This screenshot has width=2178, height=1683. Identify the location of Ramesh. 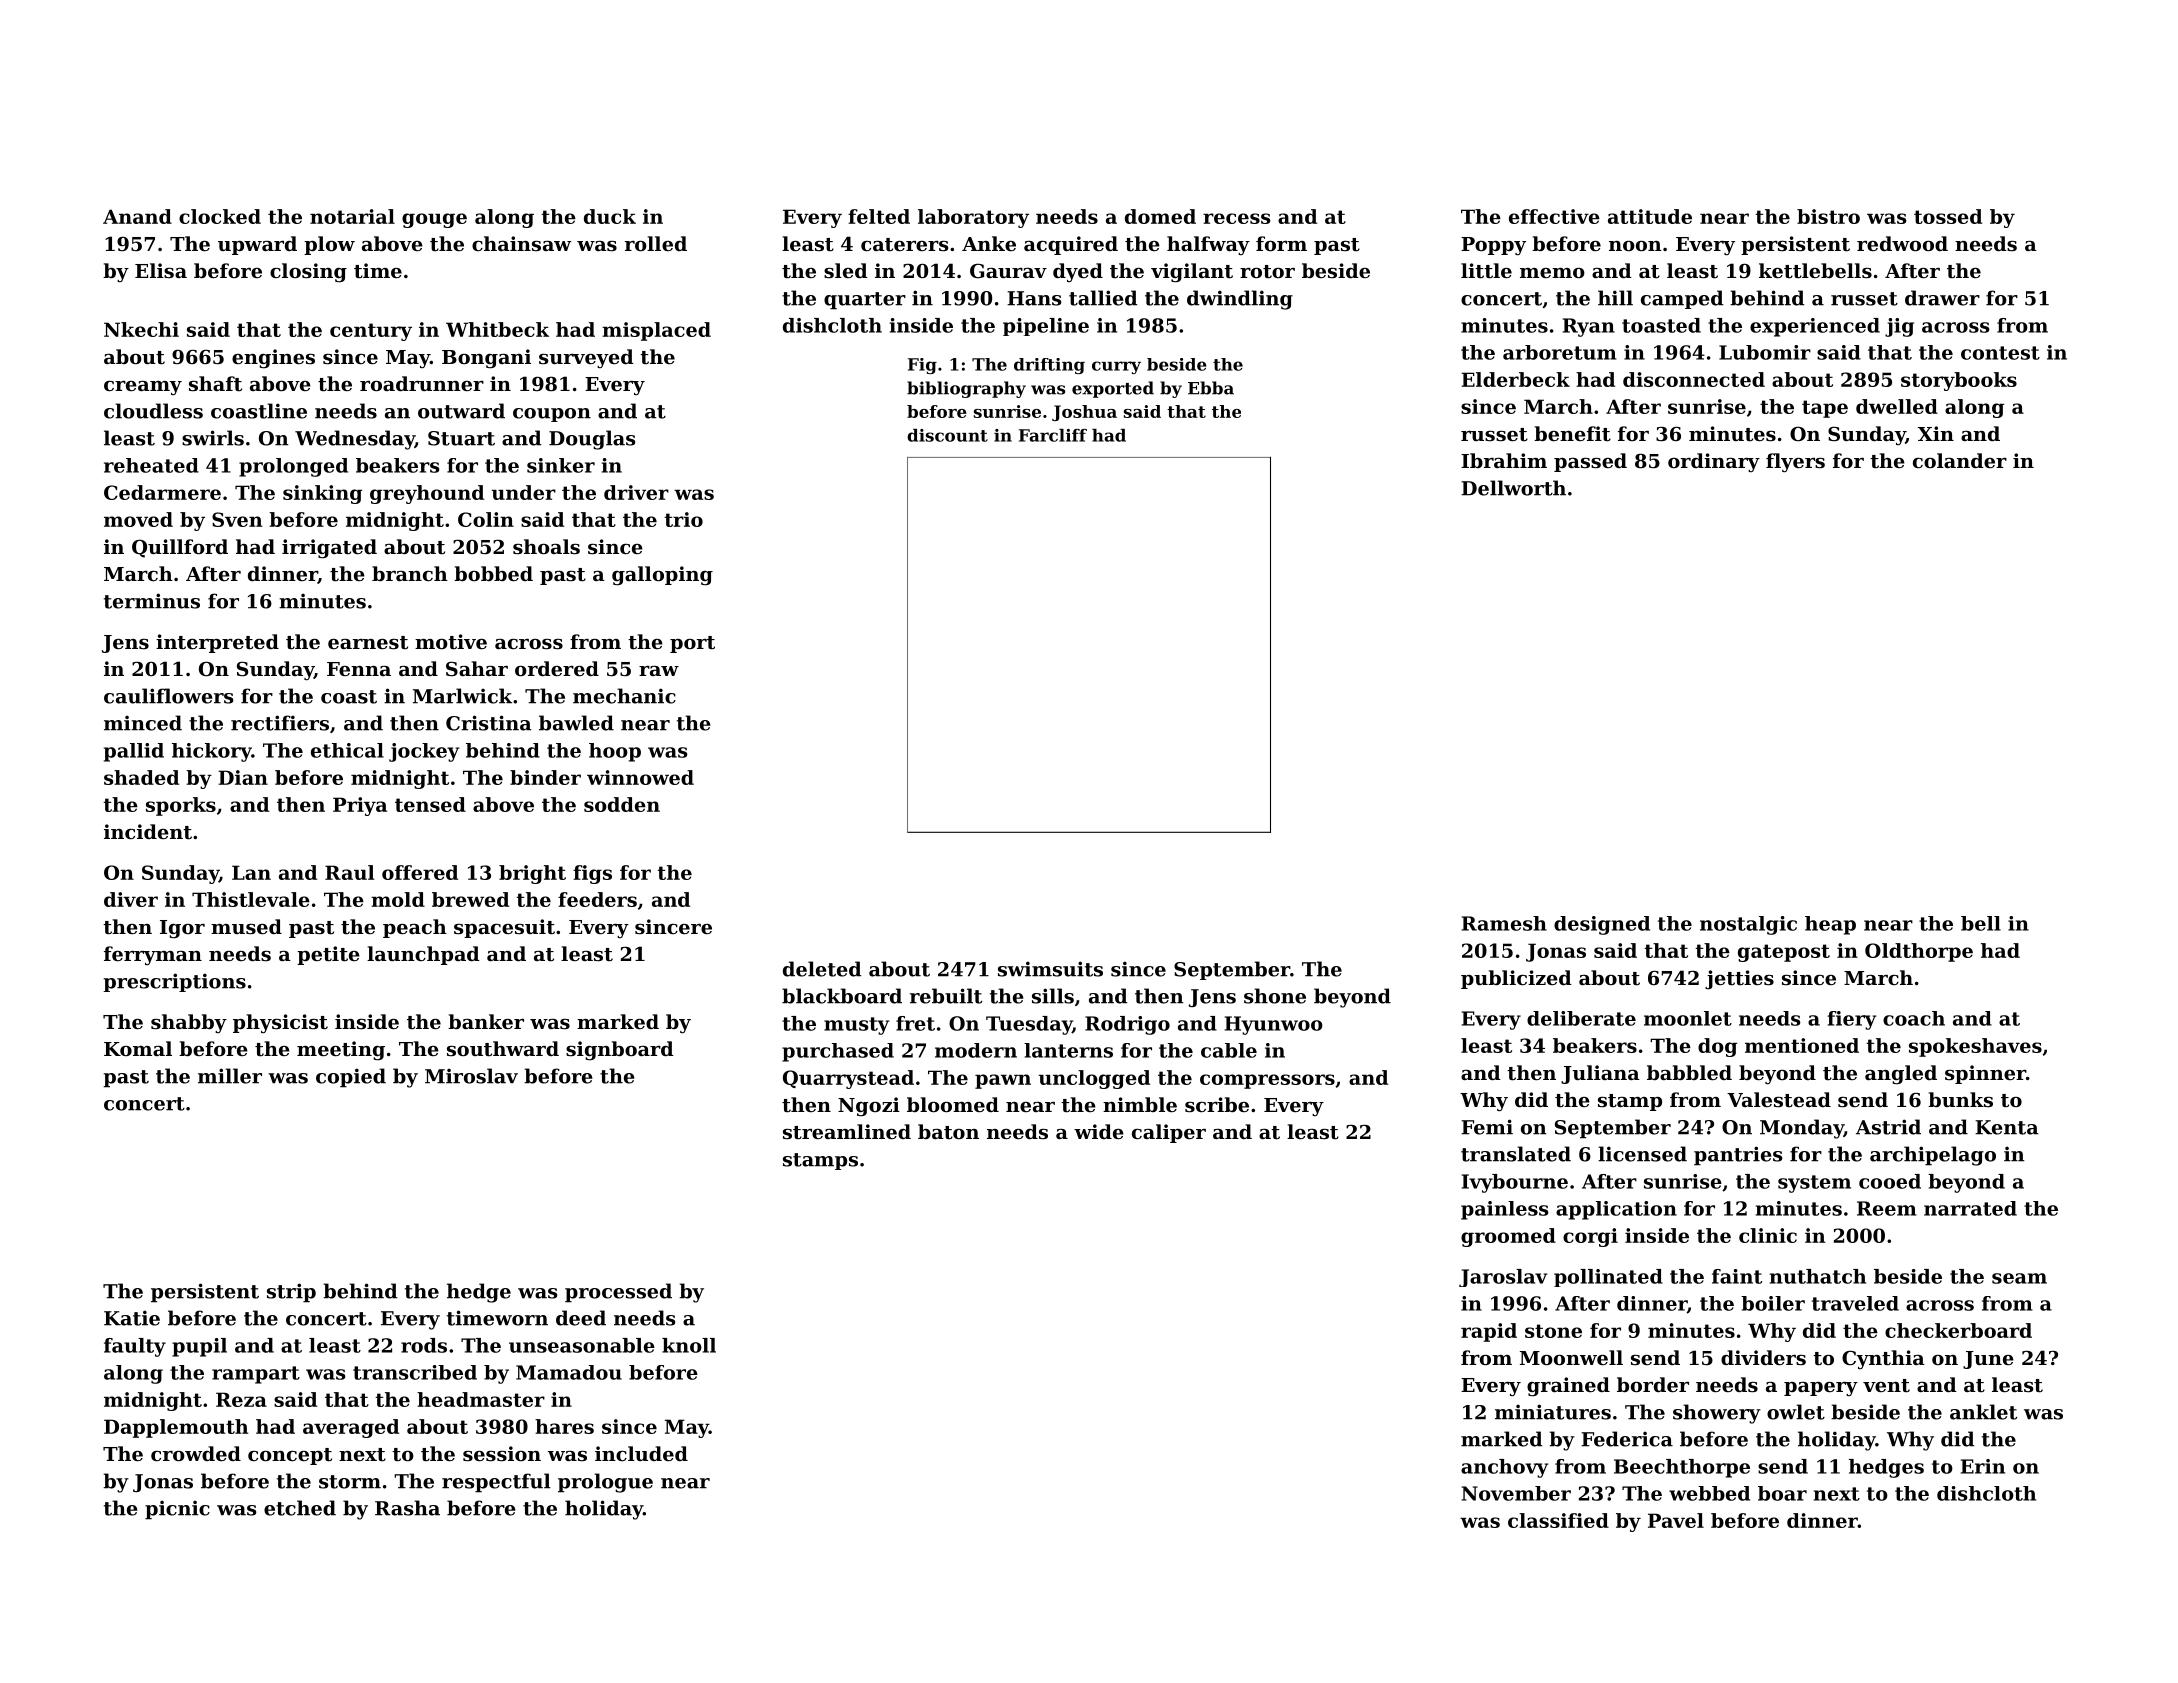
(1504, 923).
